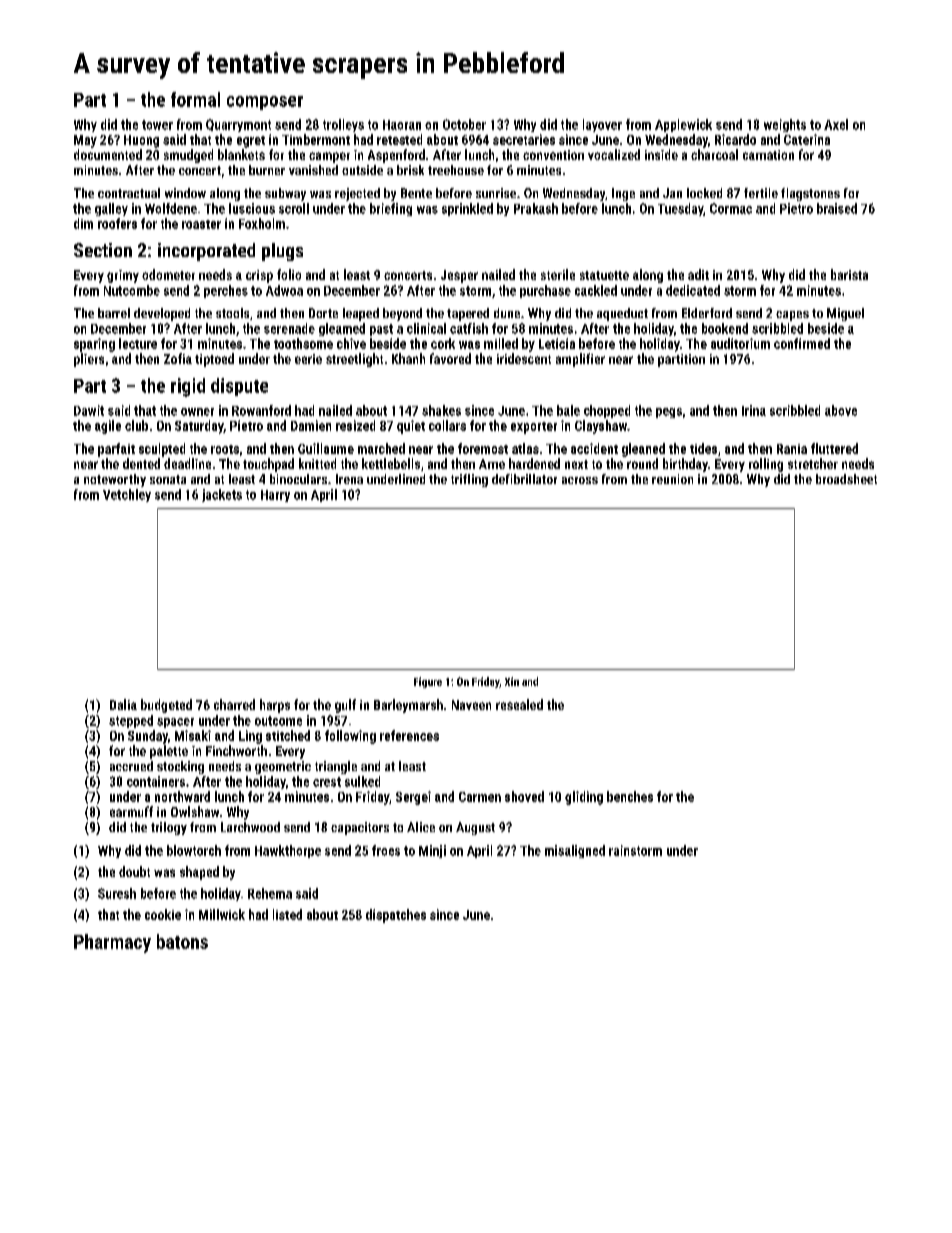  I want to click on beyond, so click(402, 314).
